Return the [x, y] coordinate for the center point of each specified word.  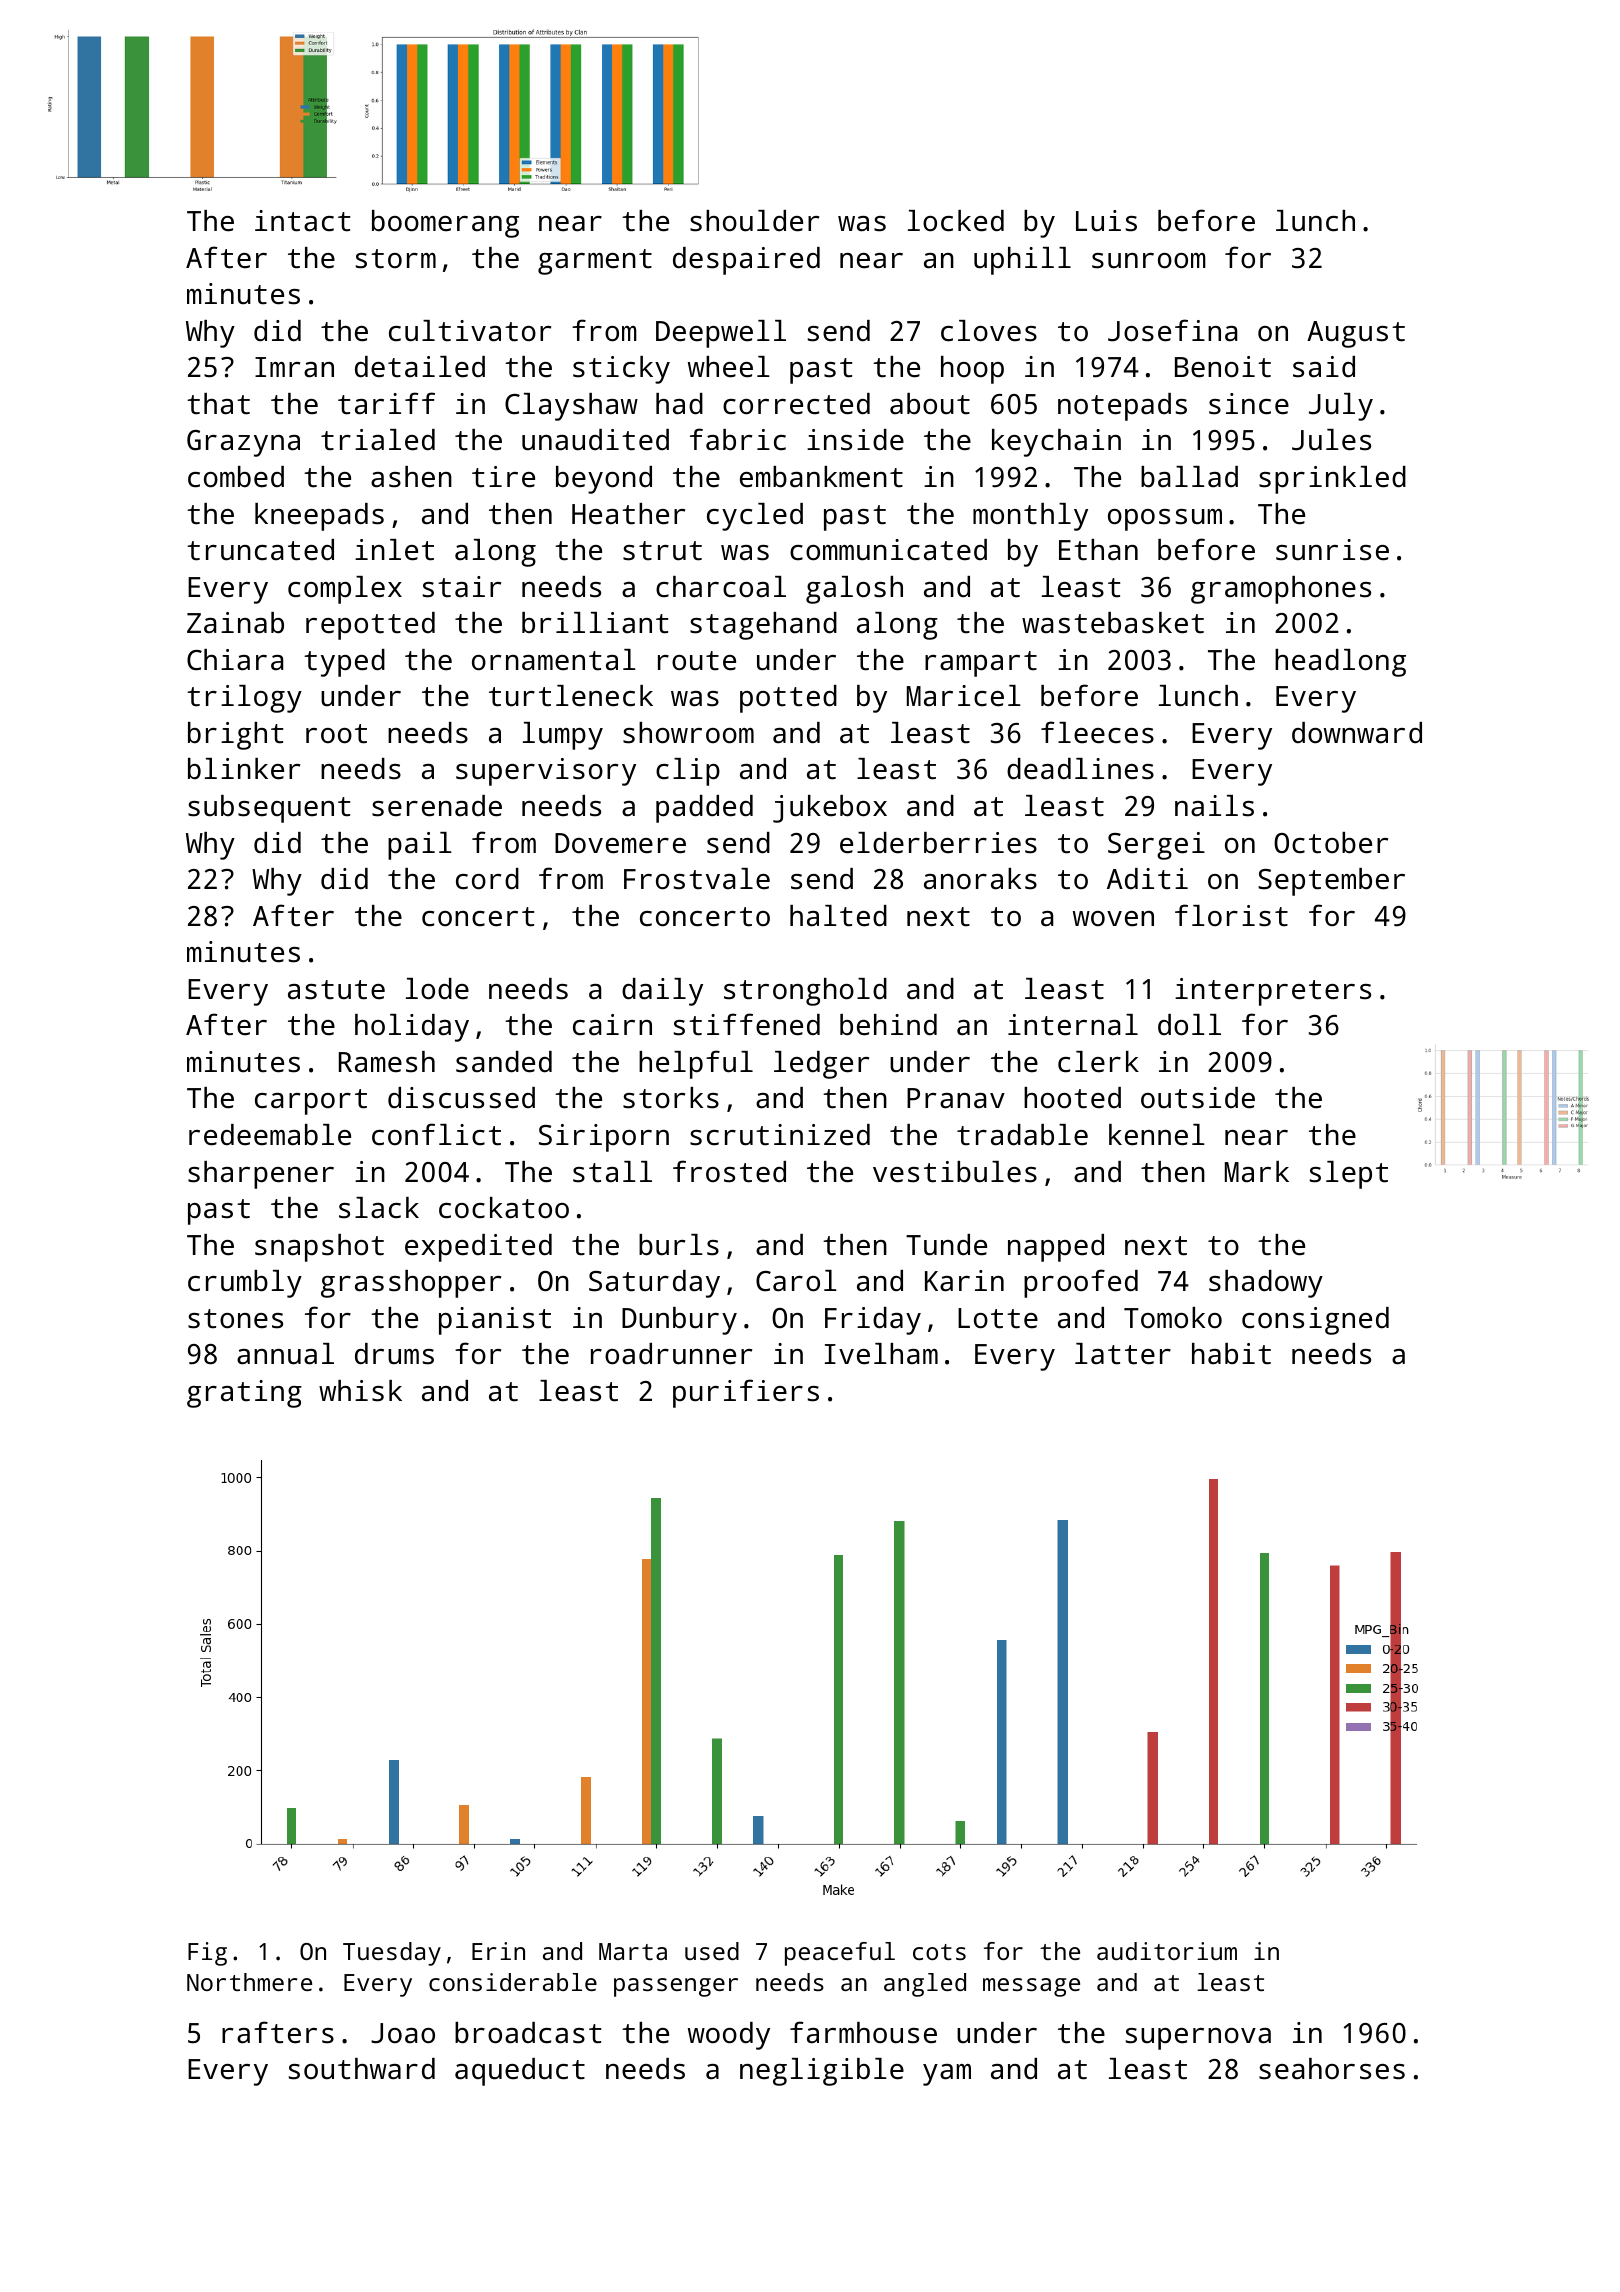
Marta [633, 1951]
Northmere [249, 1982]
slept [1349, 1175]
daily [662, 992]
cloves [989, 331]
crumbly [245, 1284]
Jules [1331, 440]
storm [396, 259]
